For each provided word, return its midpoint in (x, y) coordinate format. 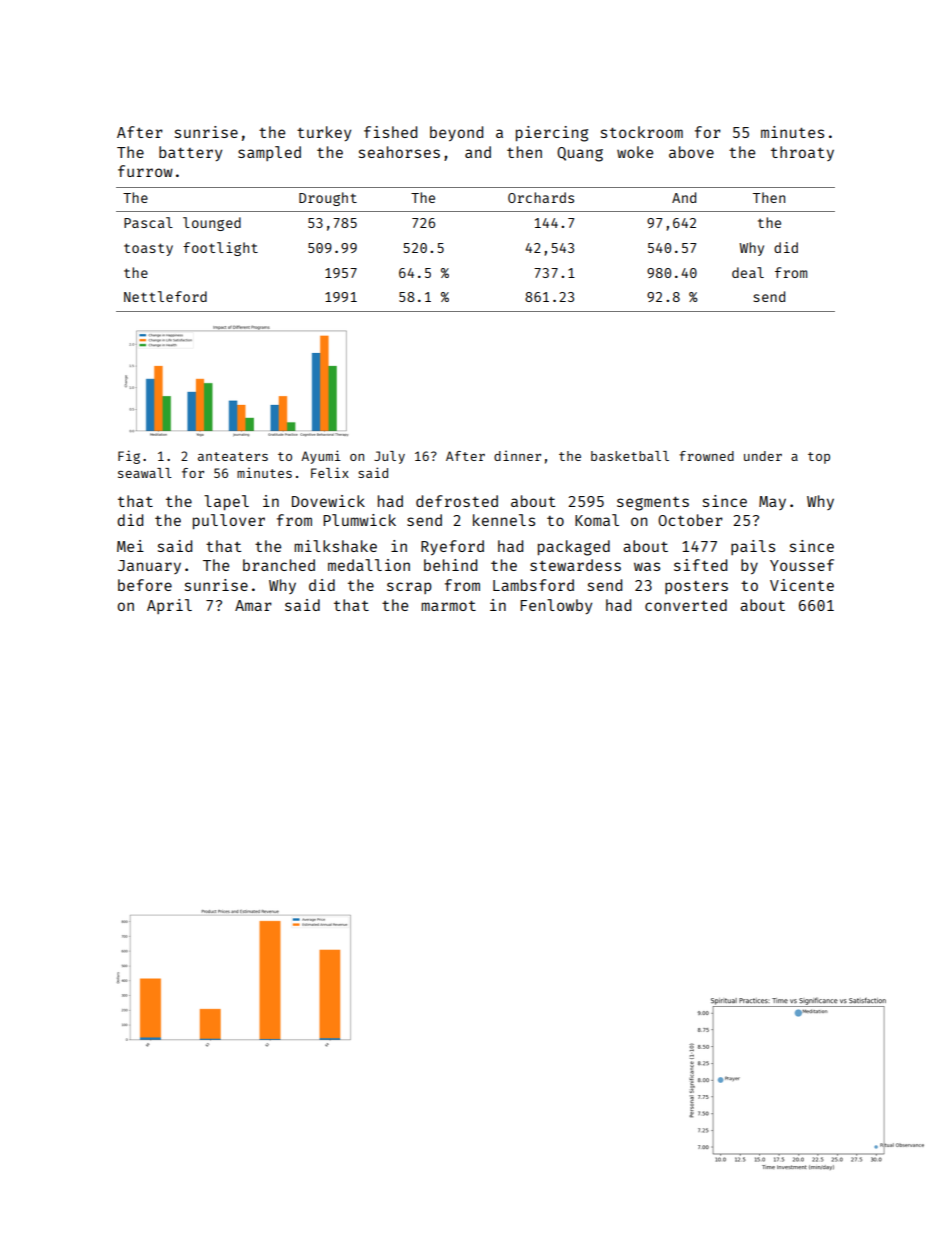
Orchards (541, 197)
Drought (328, 199)
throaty (802, 153)
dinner (517, 455)
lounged (212, 224)
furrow (145, 171)
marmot (448, 606)
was (647, 566)
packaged (574, 548)
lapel (226, 502)
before (145, 585)
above (691, 152)
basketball (630, 456)
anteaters (233, 456)
